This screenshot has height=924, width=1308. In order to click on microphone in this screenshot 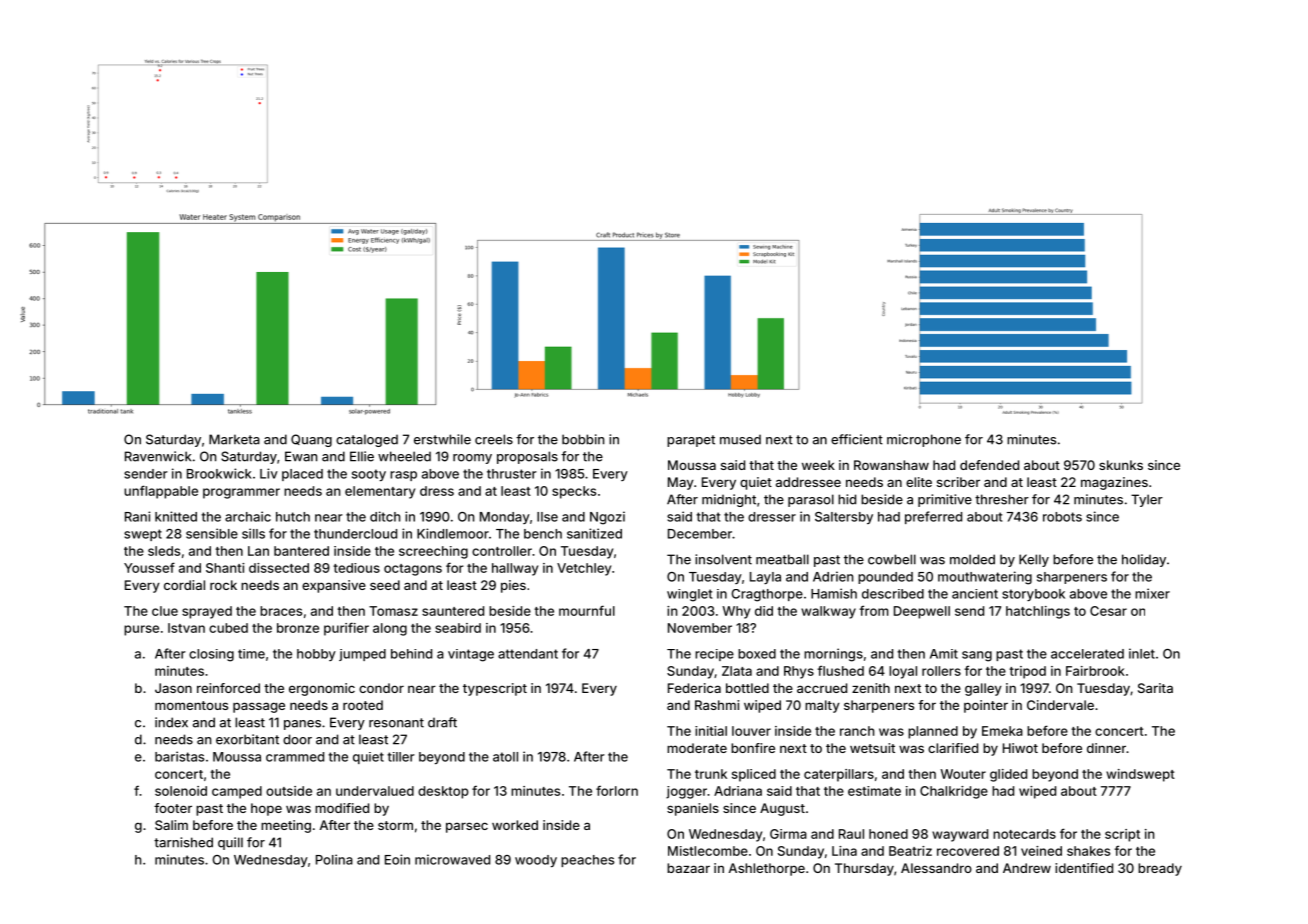, I will do `click(924, 440)`.
